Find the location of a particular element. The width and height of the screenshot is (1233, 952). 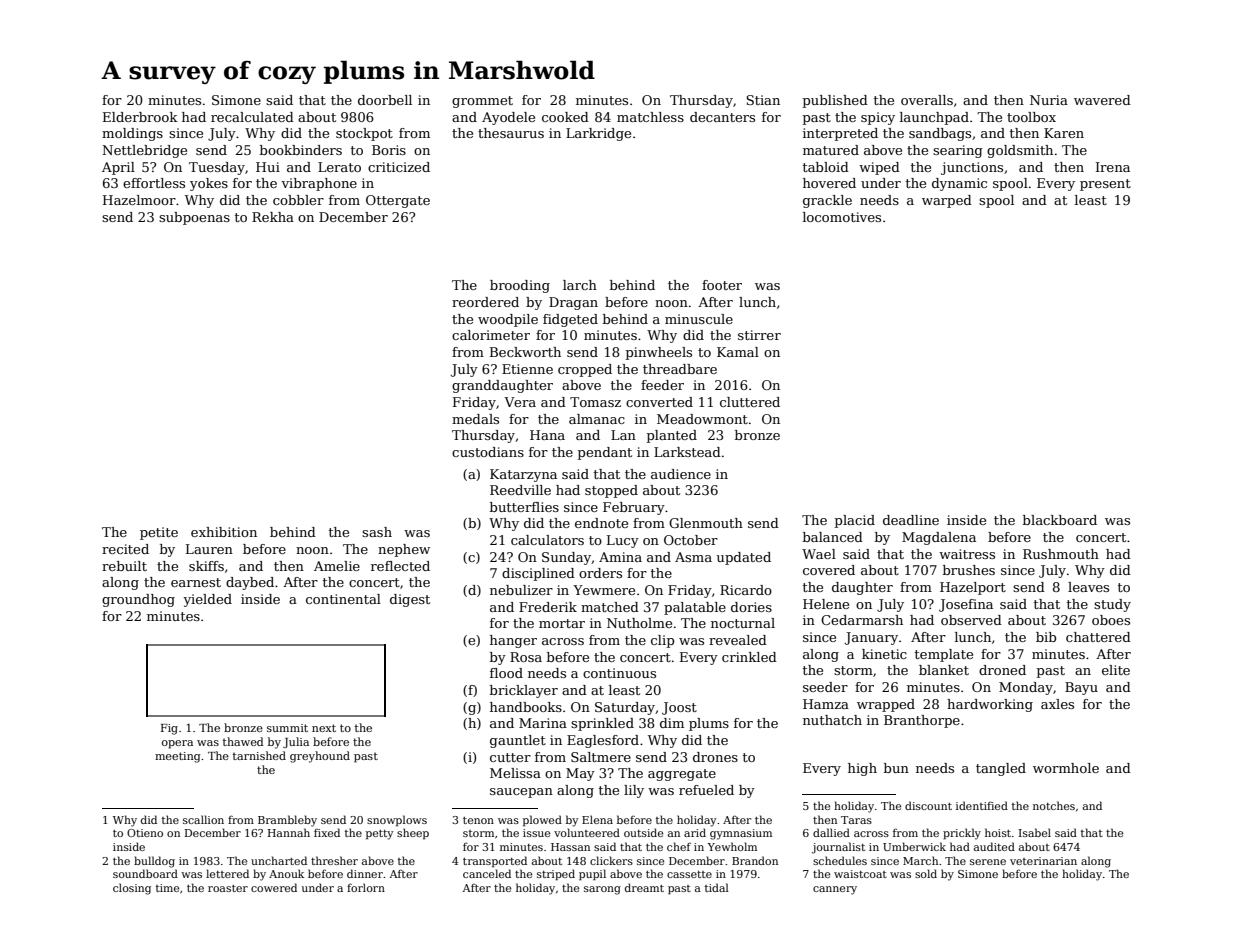

recited is located at coordinates (125, 549).
